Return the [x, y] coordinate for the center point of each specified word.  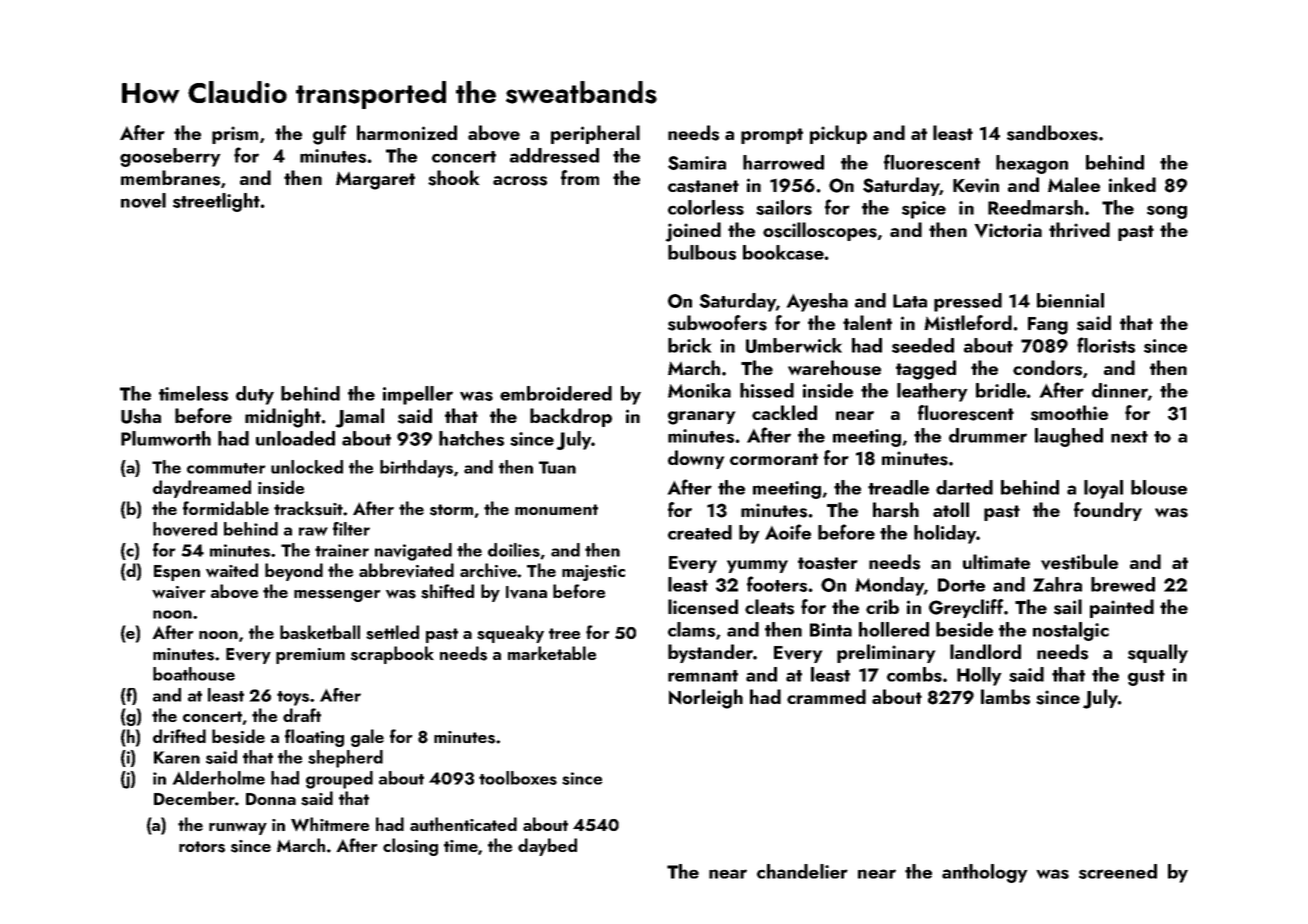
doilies [514, 550]
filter [351, 529]
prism [235, 135]
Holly [979, 676]
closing [410, 847]
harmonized [407, 132]
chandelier [802, 871]
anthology [985, 873]
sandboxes [1052, 133]
